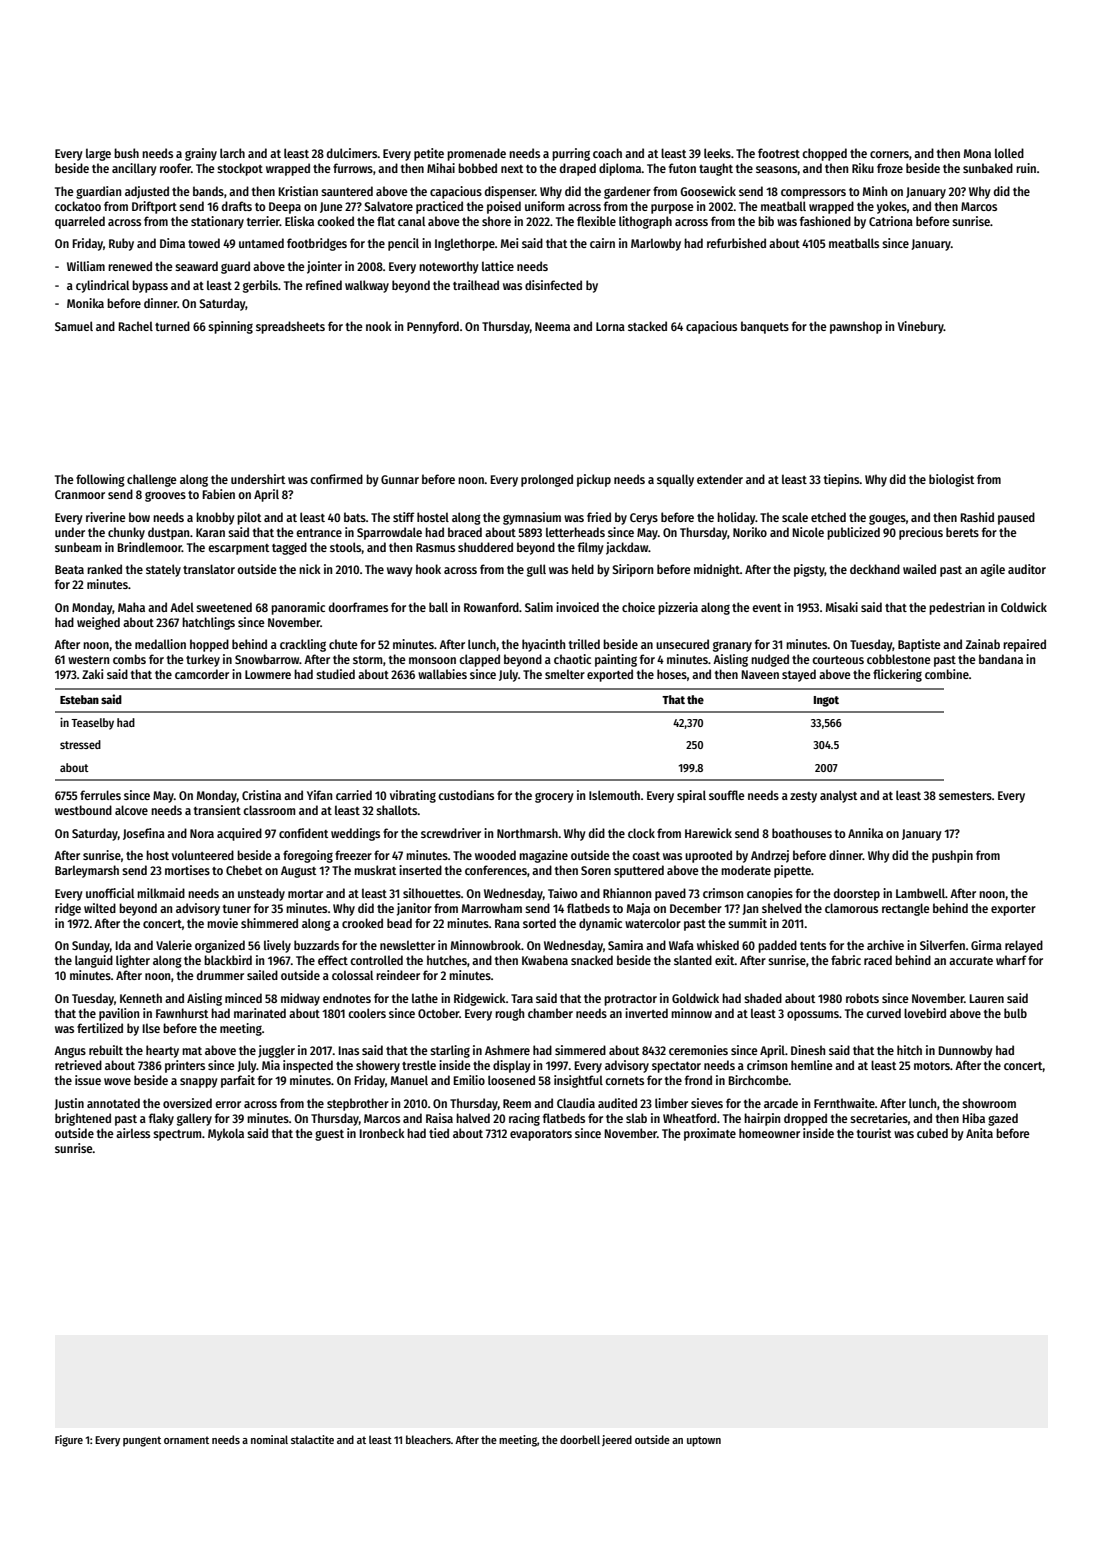  I want to click on biologist, so click(951, 480).
